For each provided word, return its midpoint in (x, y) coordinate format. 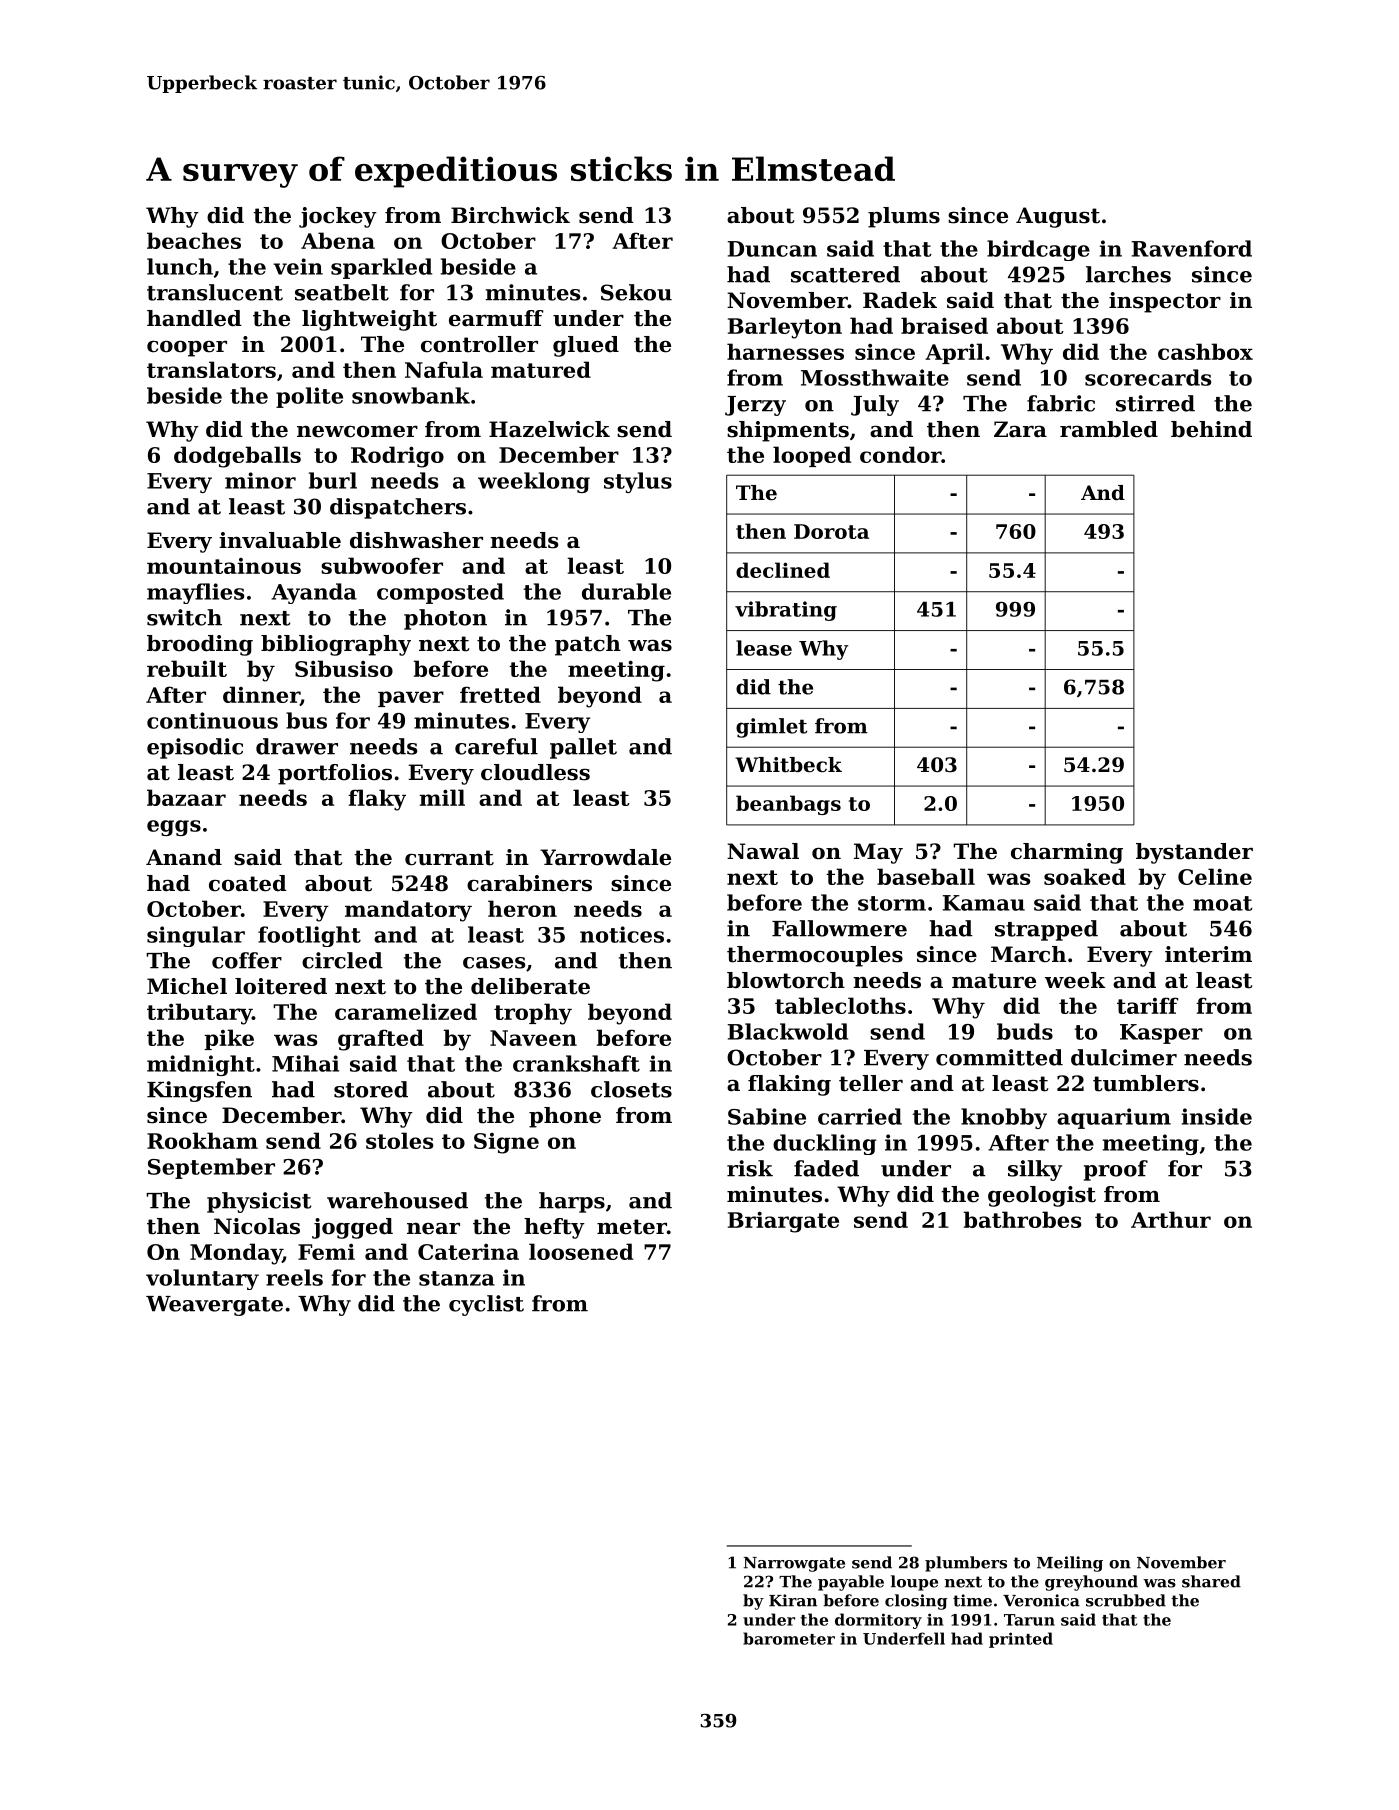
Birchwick (510, 215)
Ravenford (1192, 248)
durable (626, 591)
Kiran (793, 1600)
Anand (184, 857)
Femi (326, 1252)
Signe (506, 1143)
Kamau (984, 903)
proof (1116, 1170)
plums (904, 217)
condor (900, 454)
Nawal (763, 851)
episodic (195, 748)
